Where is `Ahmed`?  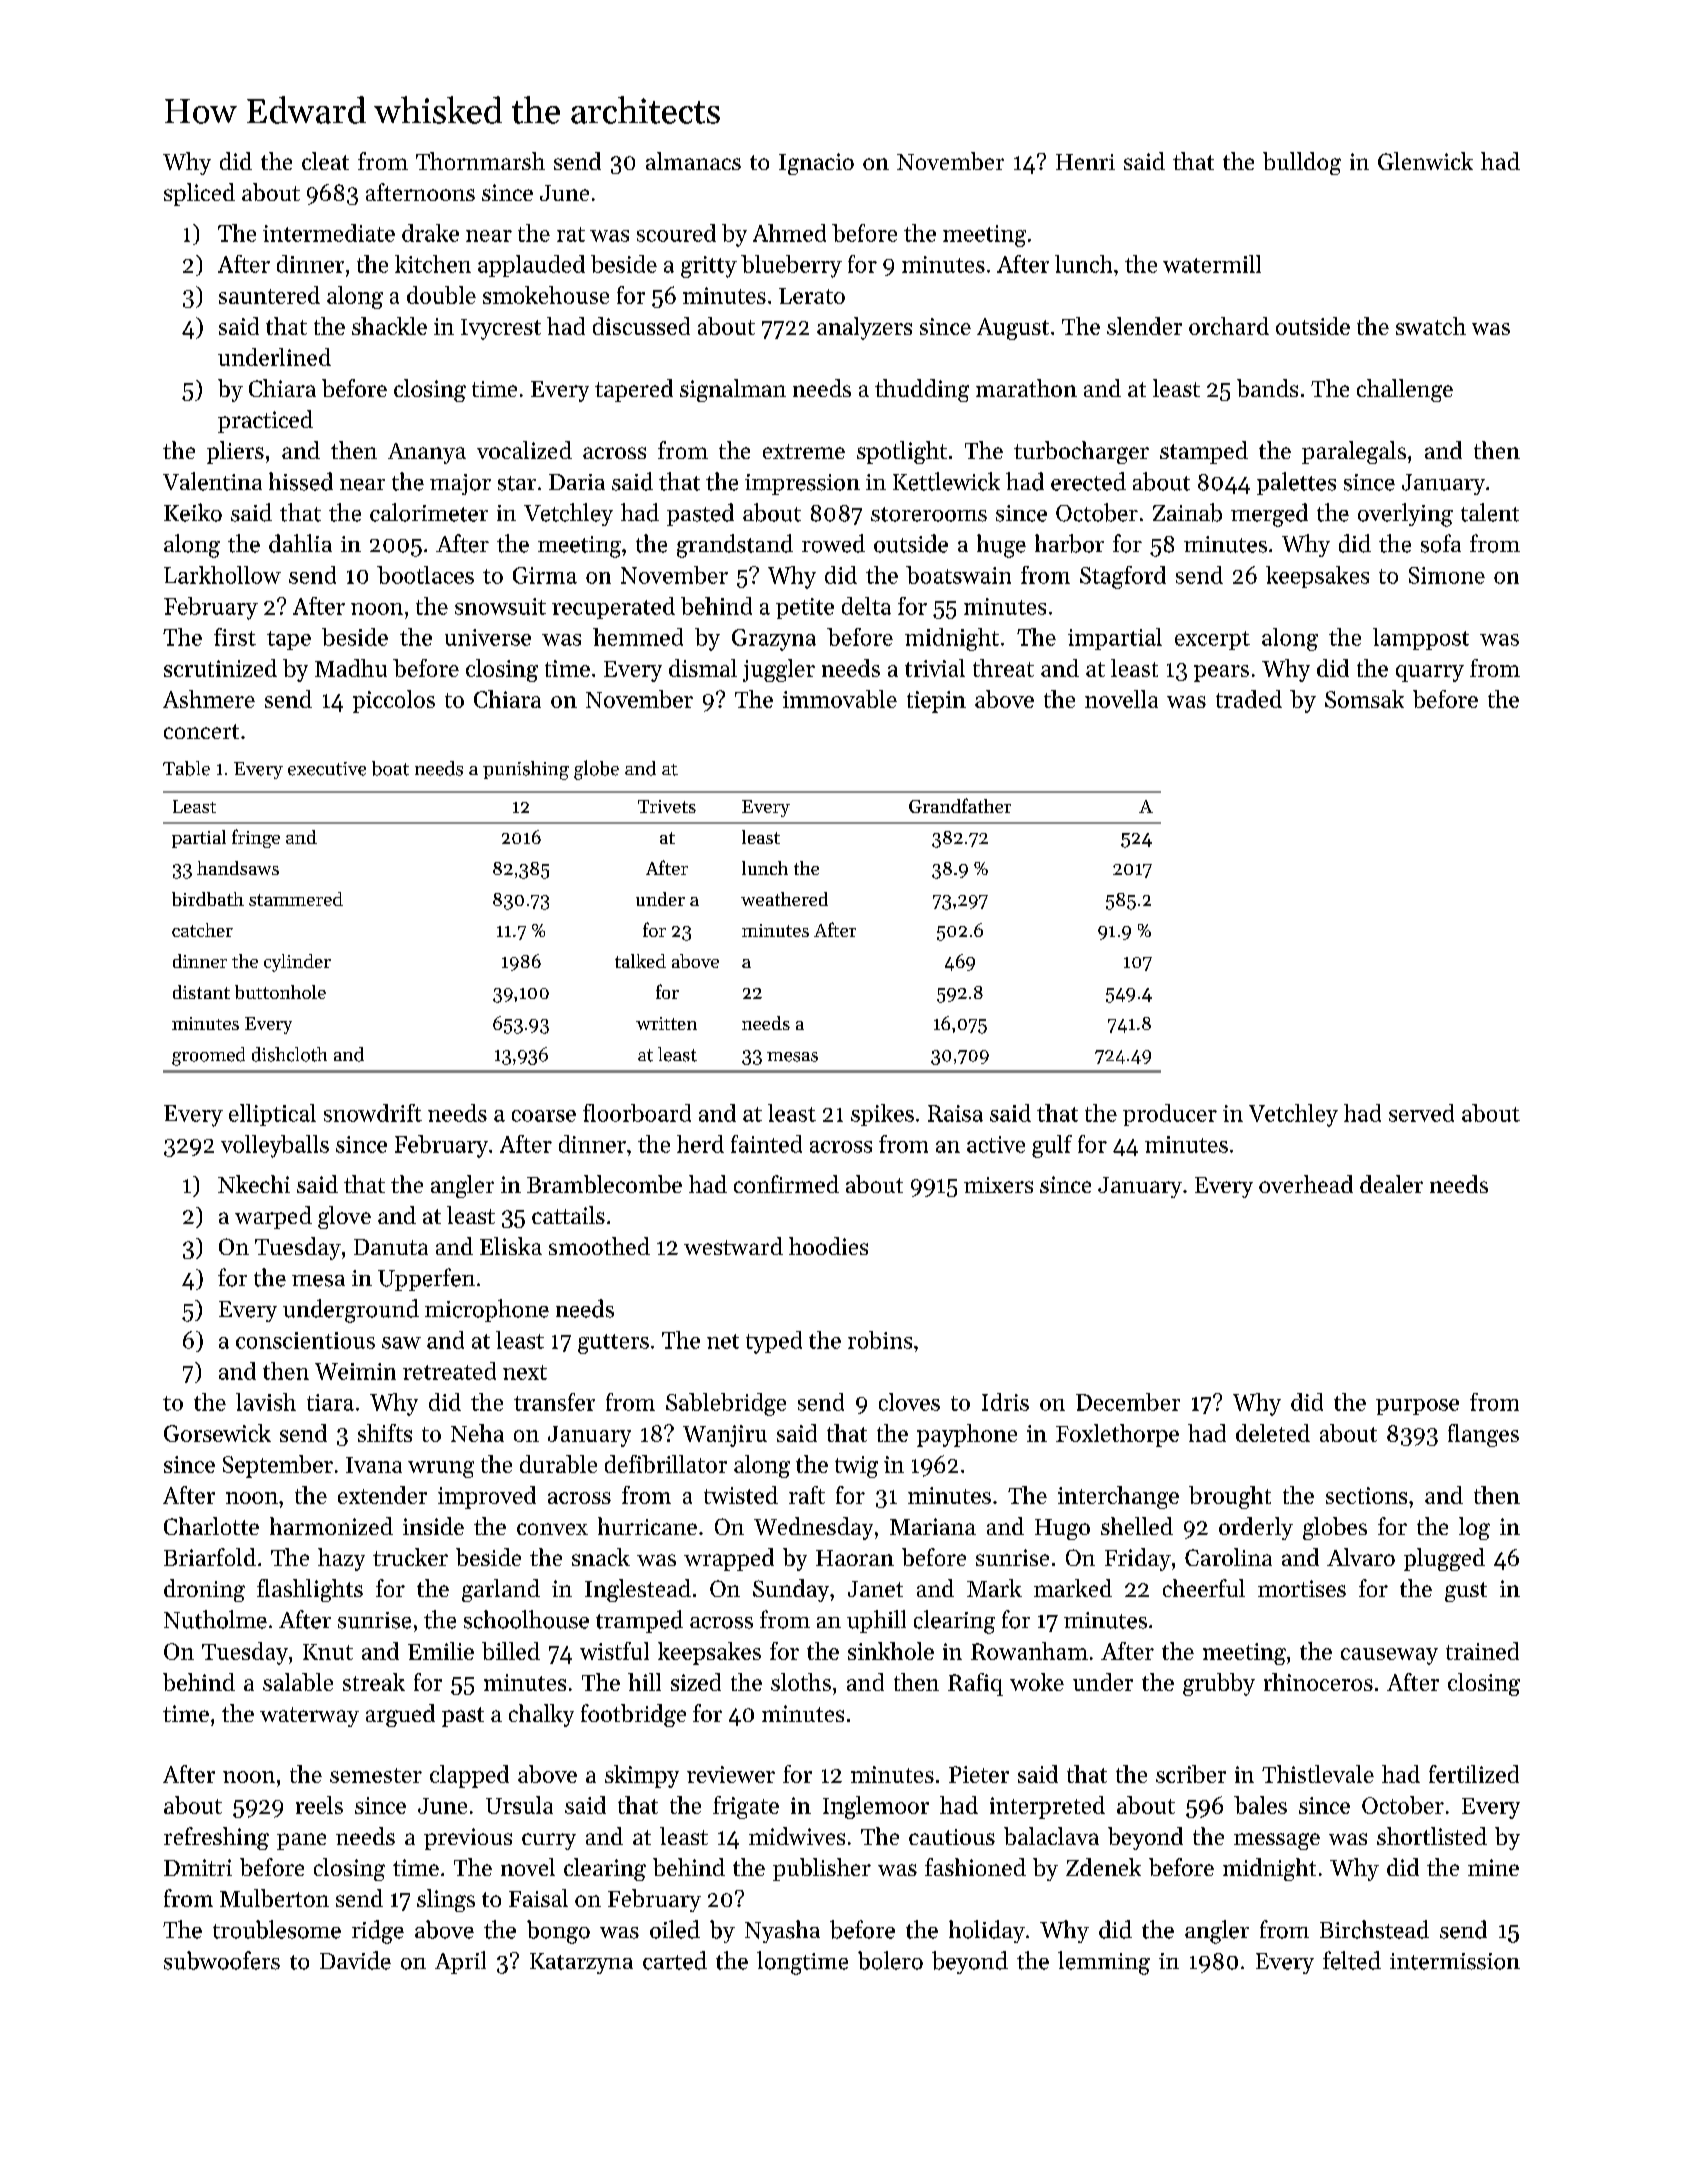 Ahmed is located at coordinates (789, 233).
